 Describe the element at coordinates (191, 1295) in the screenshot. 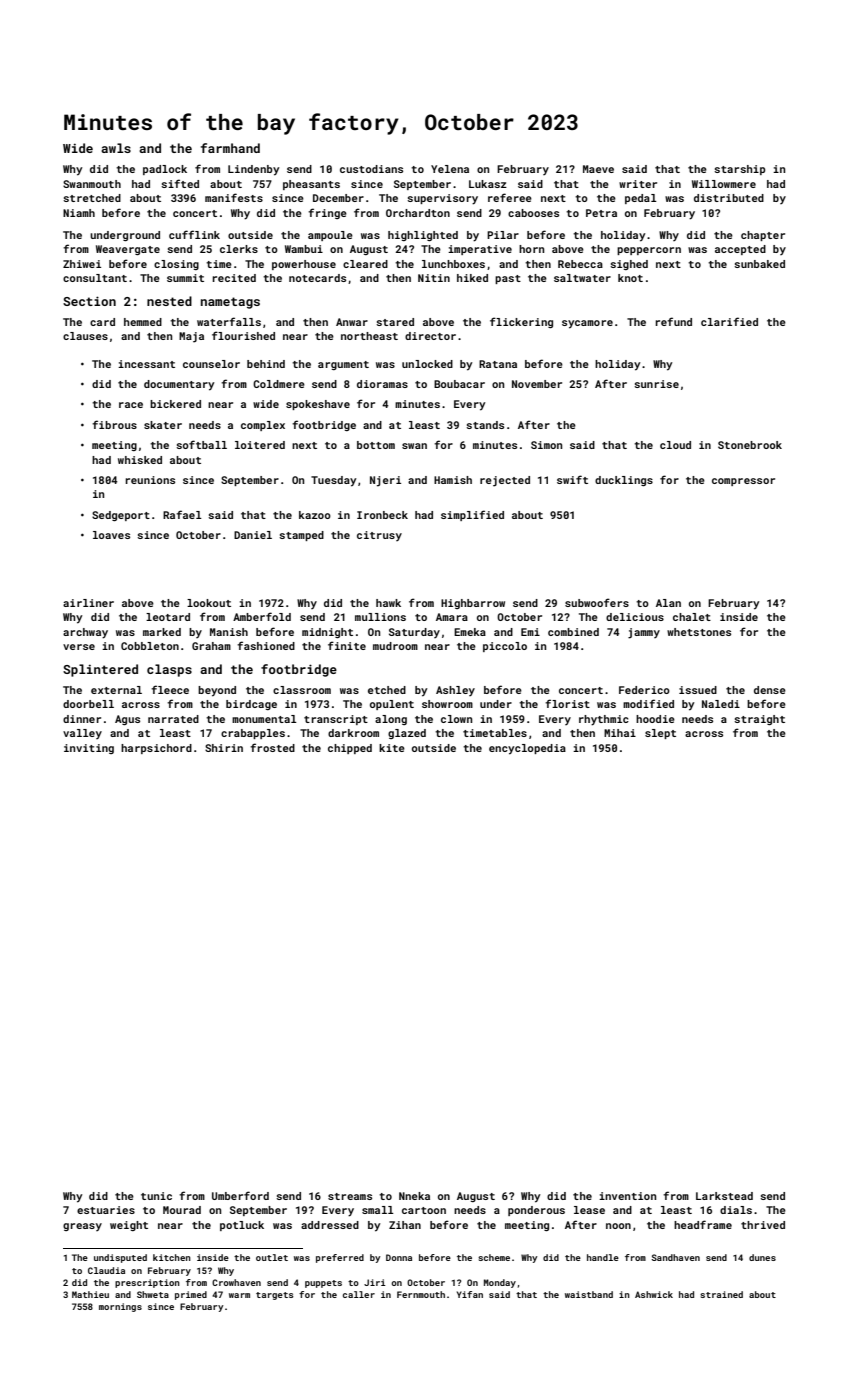

I see `primed` at that location.
